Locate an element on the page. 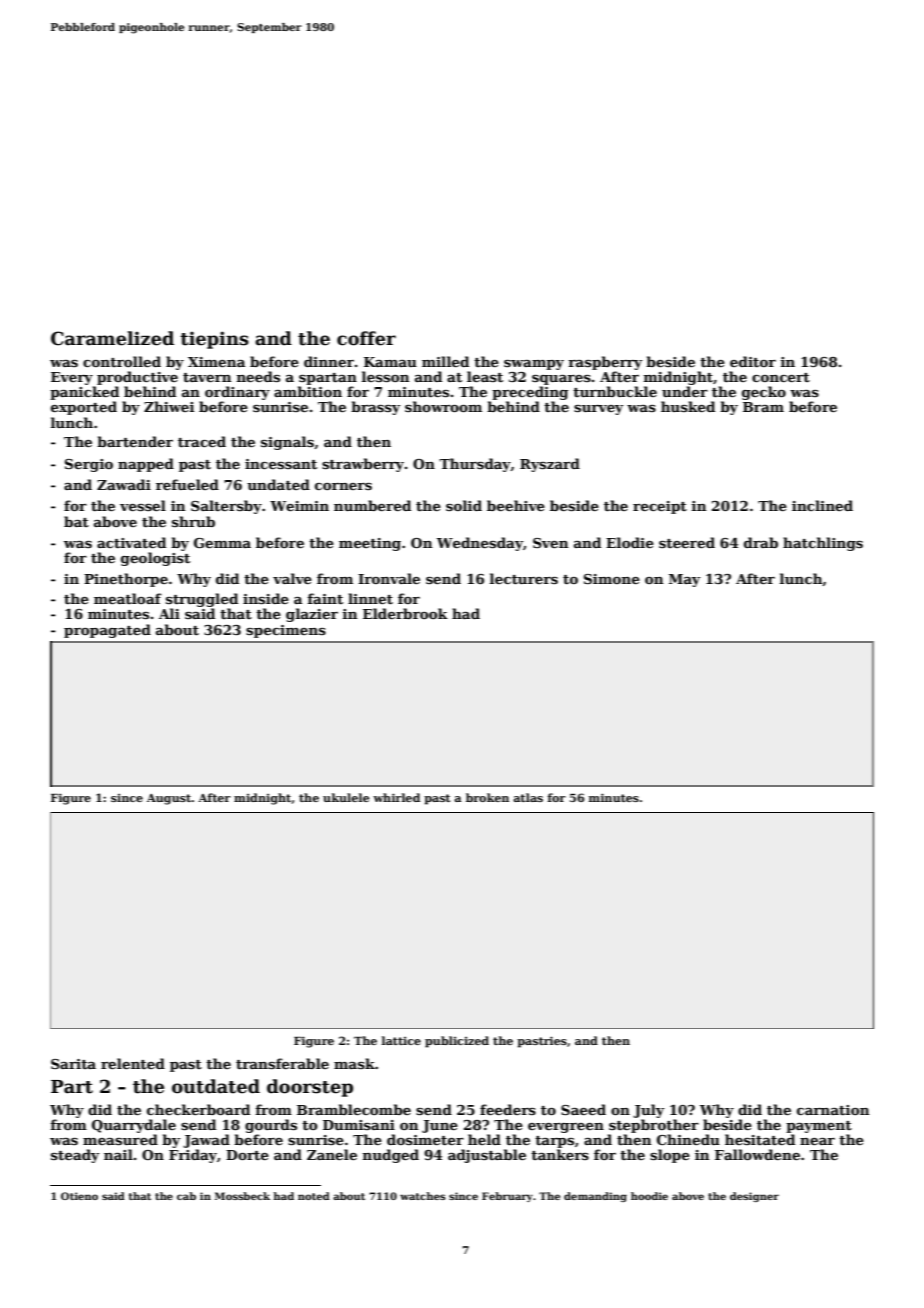 This image has width=924, height=1308. gecko is located at coordinates (764, 393).
